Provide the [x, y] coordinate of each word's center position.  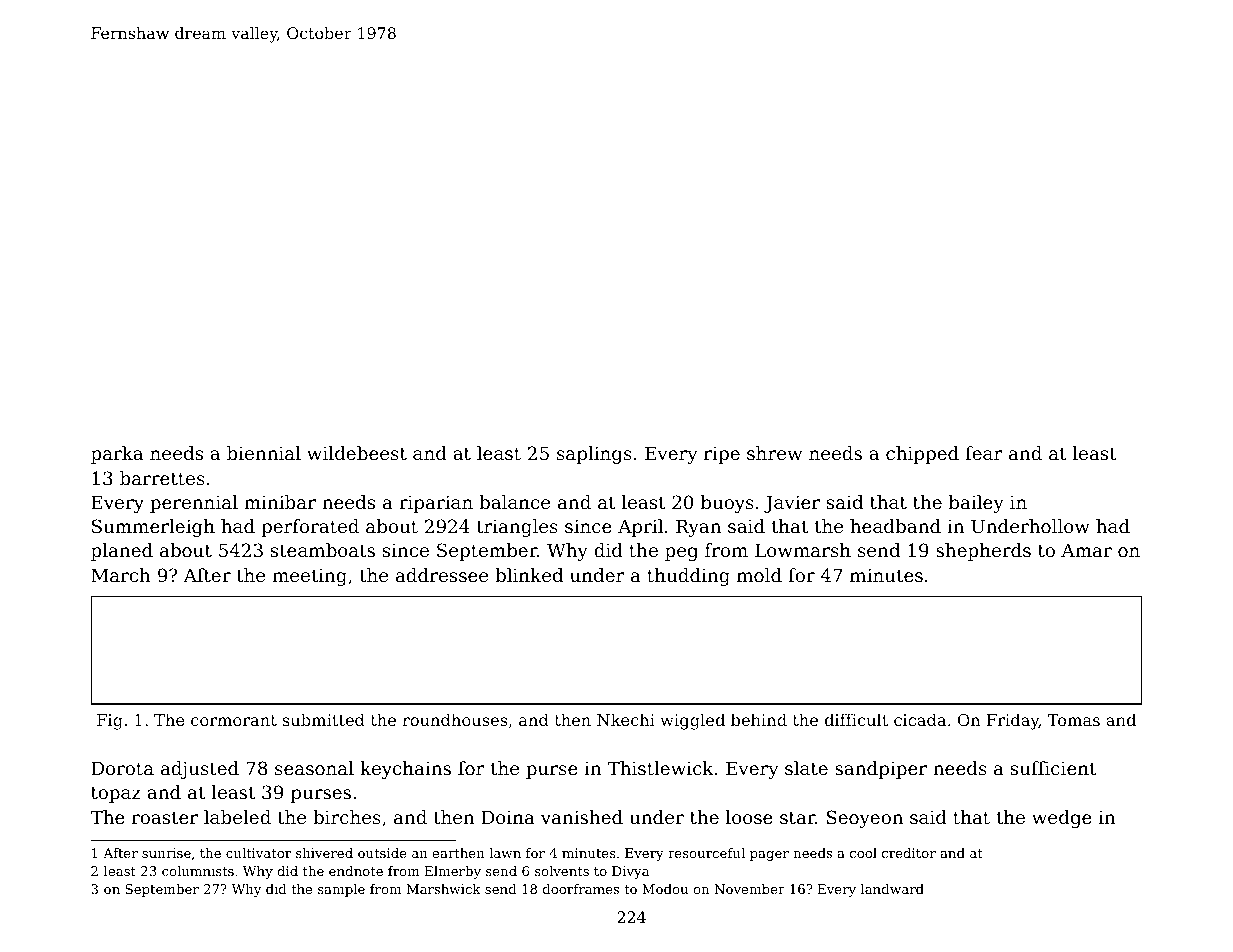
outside [382, 853]
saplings [594, 455]
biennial [264, 453]
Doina [508, 817]
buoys [727, 504]
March [121, 575]
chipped [922, 455]
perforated [310, 528]
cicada [920, 719]
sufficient [1053, 768]
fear [984, 453]
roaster [165, 817]
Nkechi [626, 719]
